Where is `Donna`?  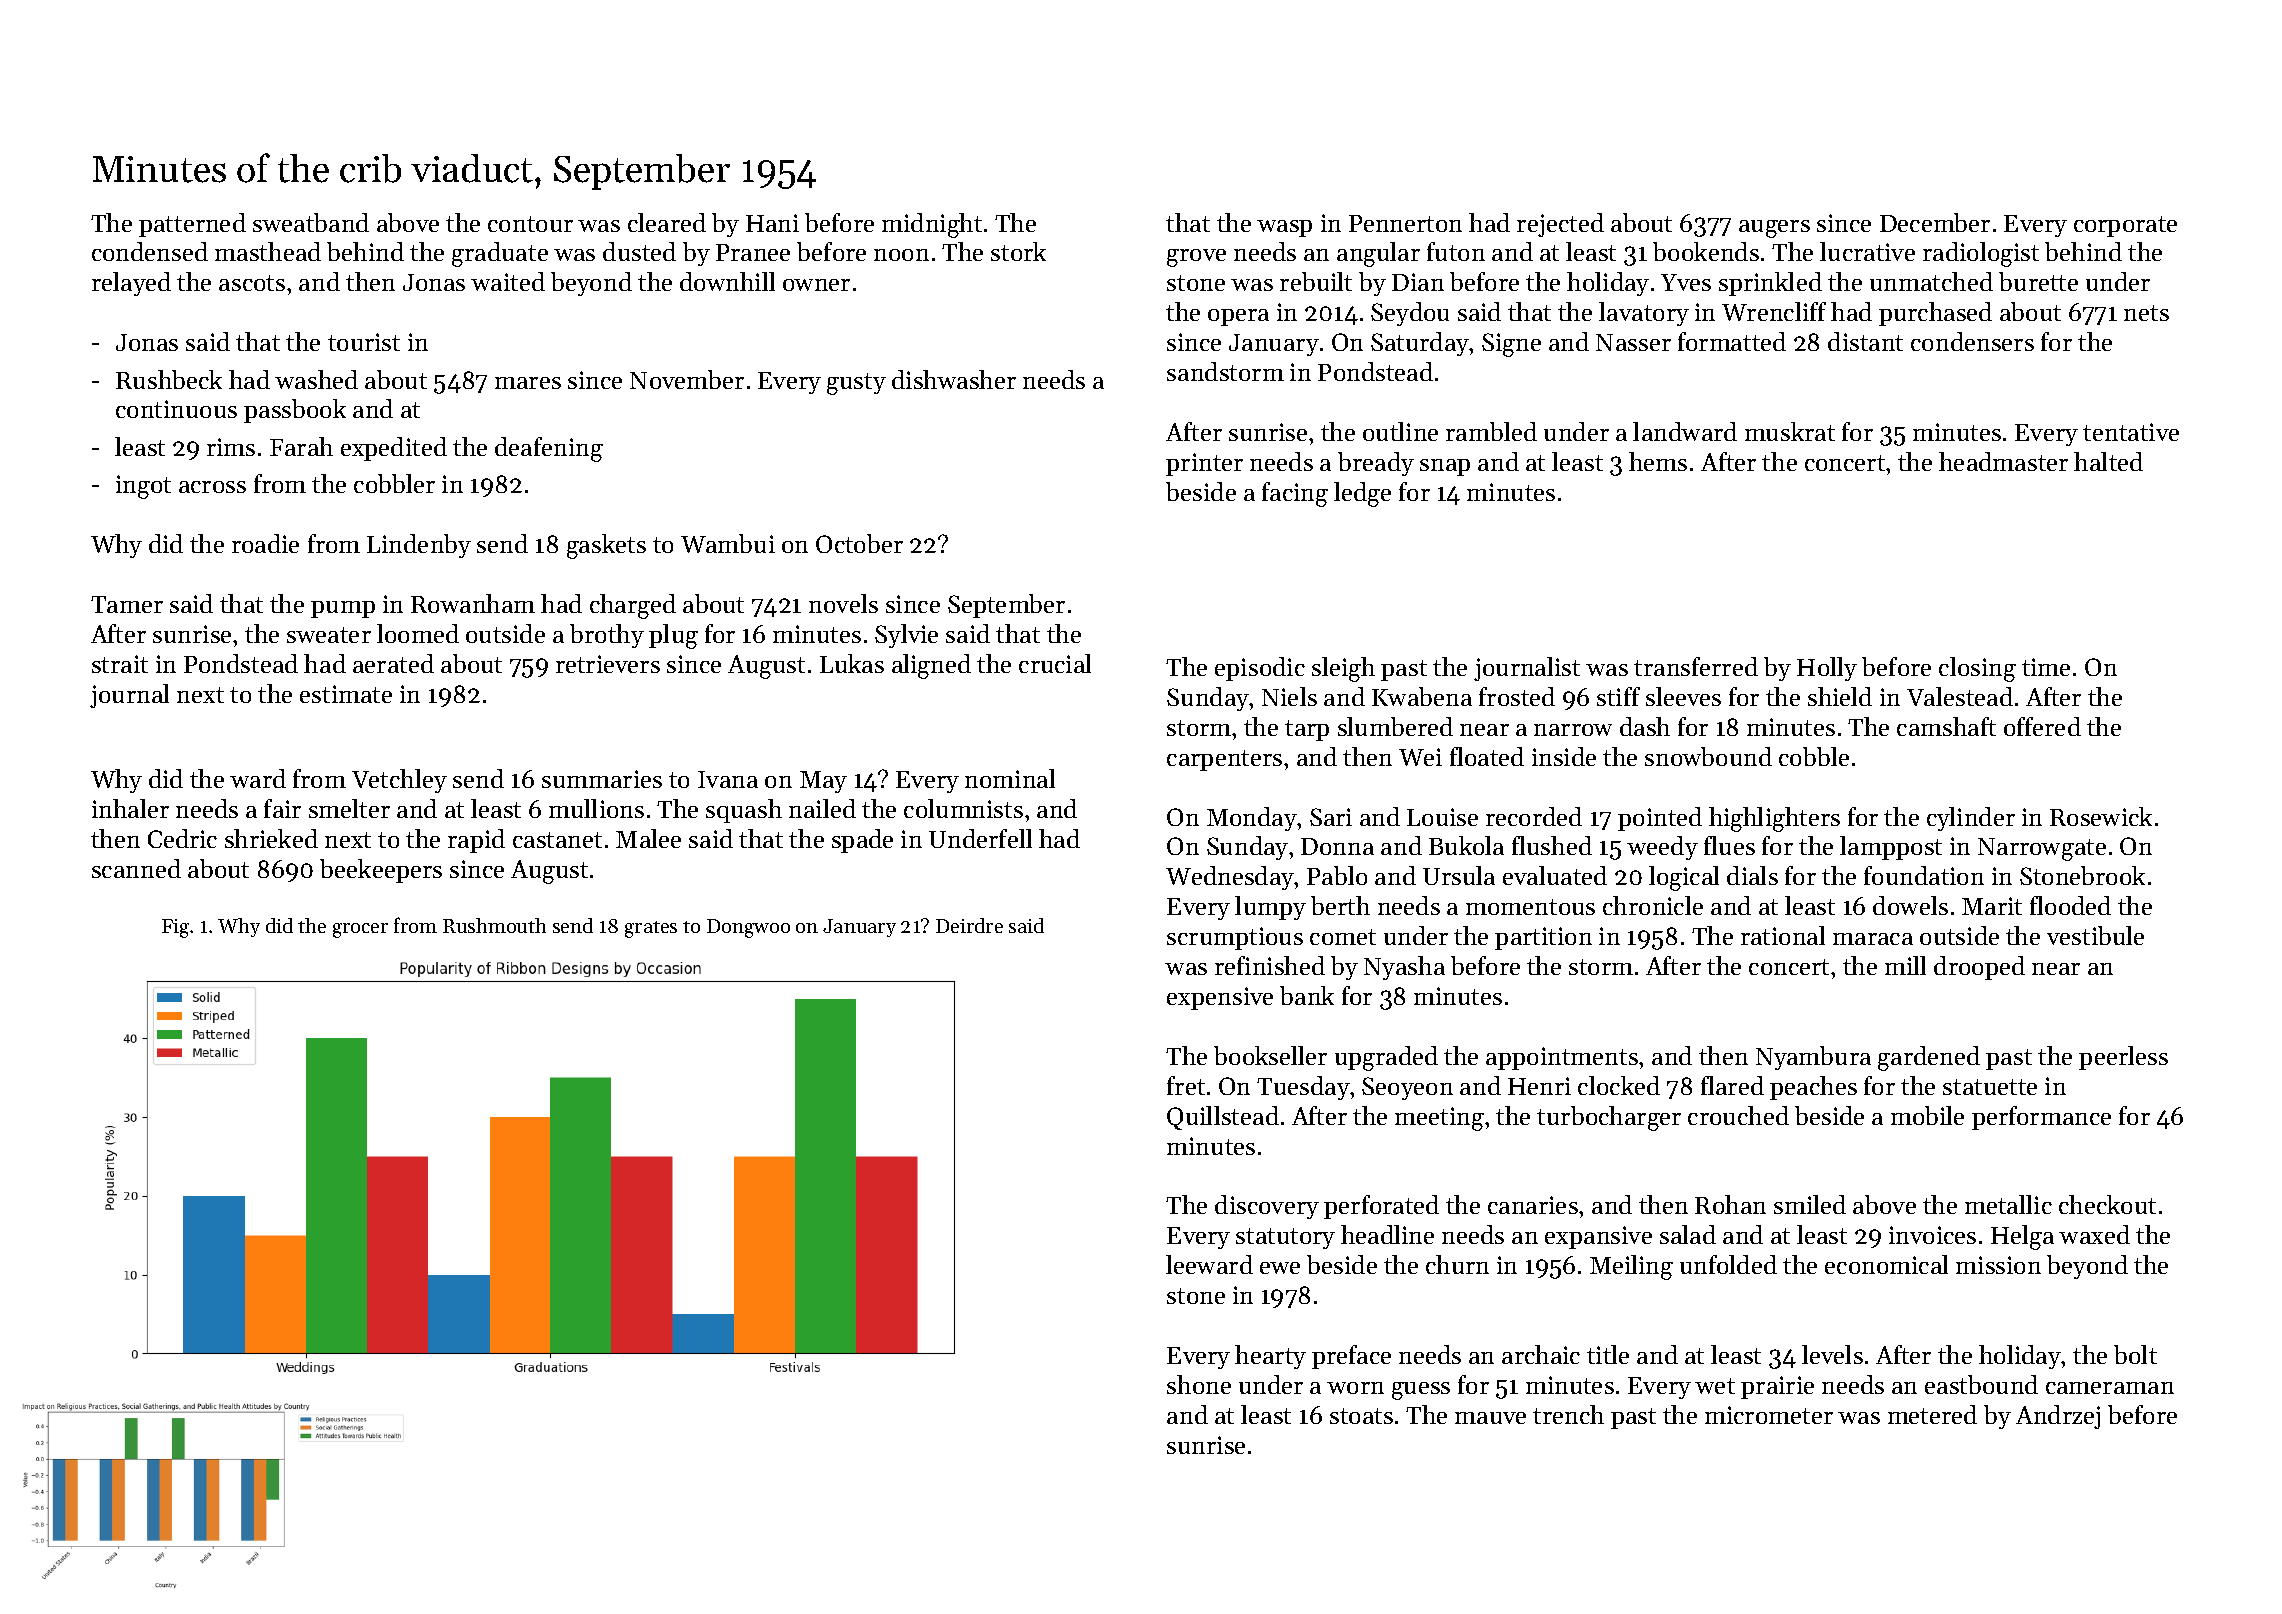
Donna is located at coordinates (1337, 846).
